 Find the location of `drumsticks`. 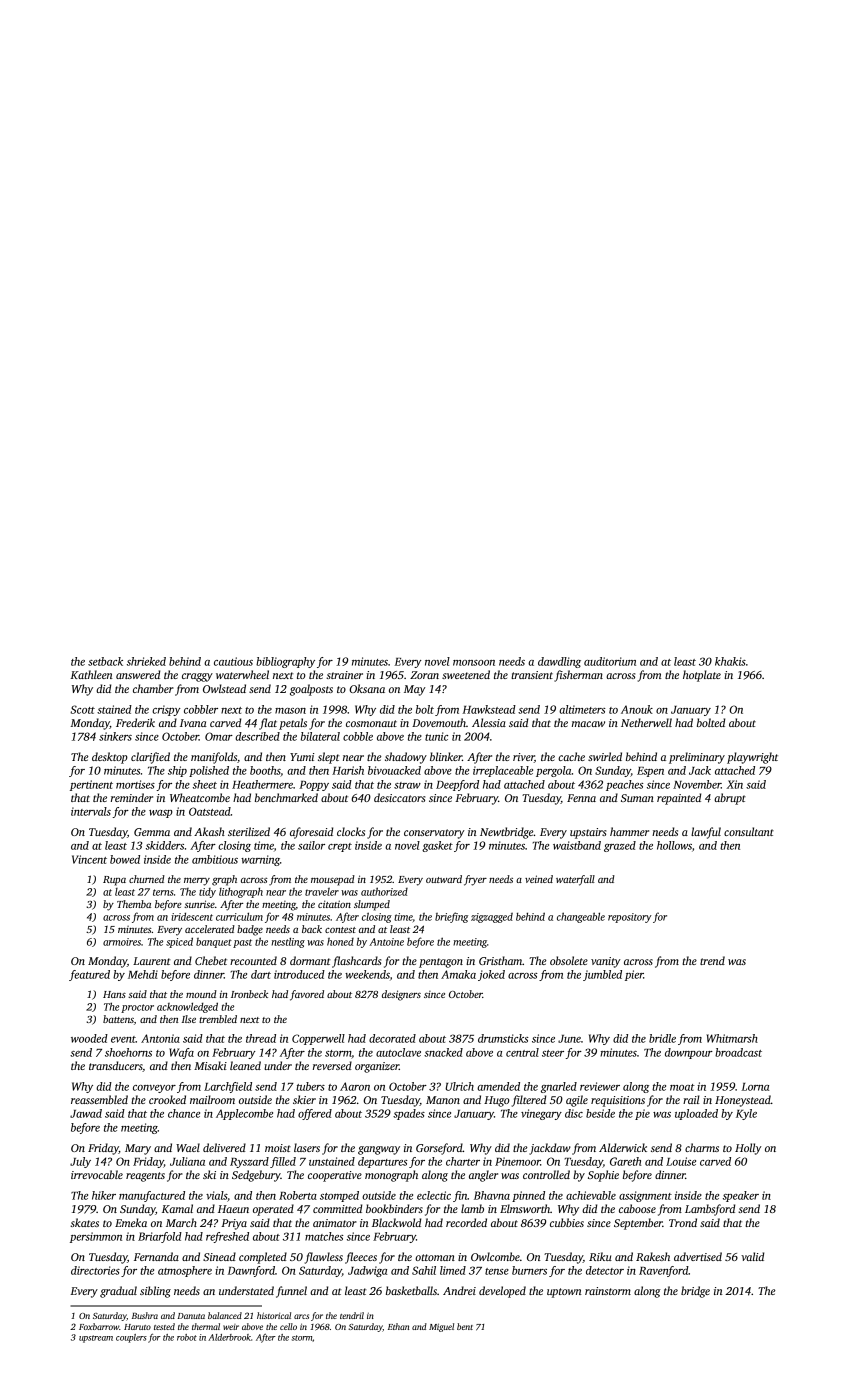

drumsticks is located at coordinates (503, 1038).
